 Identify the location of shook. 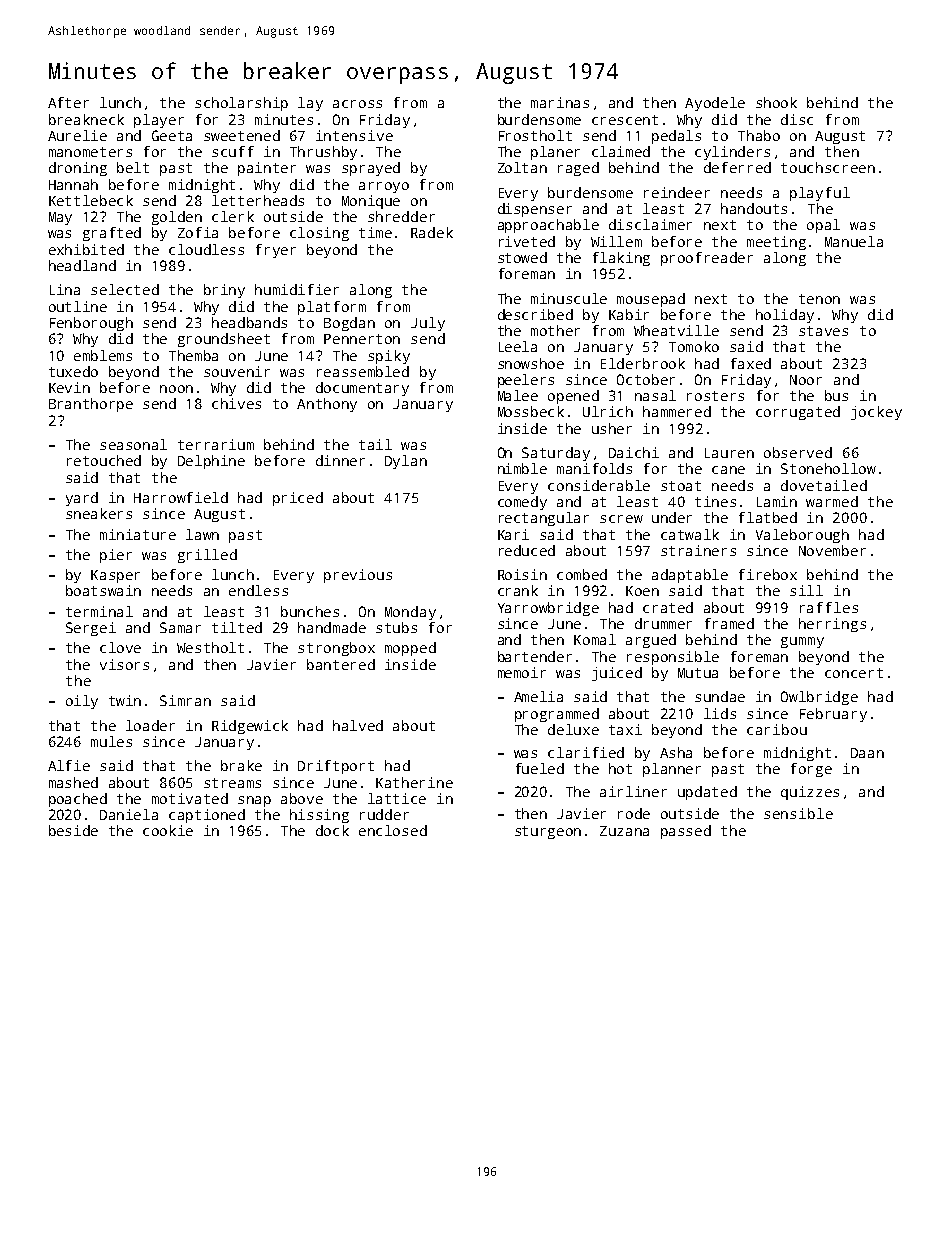
(776, 102).
